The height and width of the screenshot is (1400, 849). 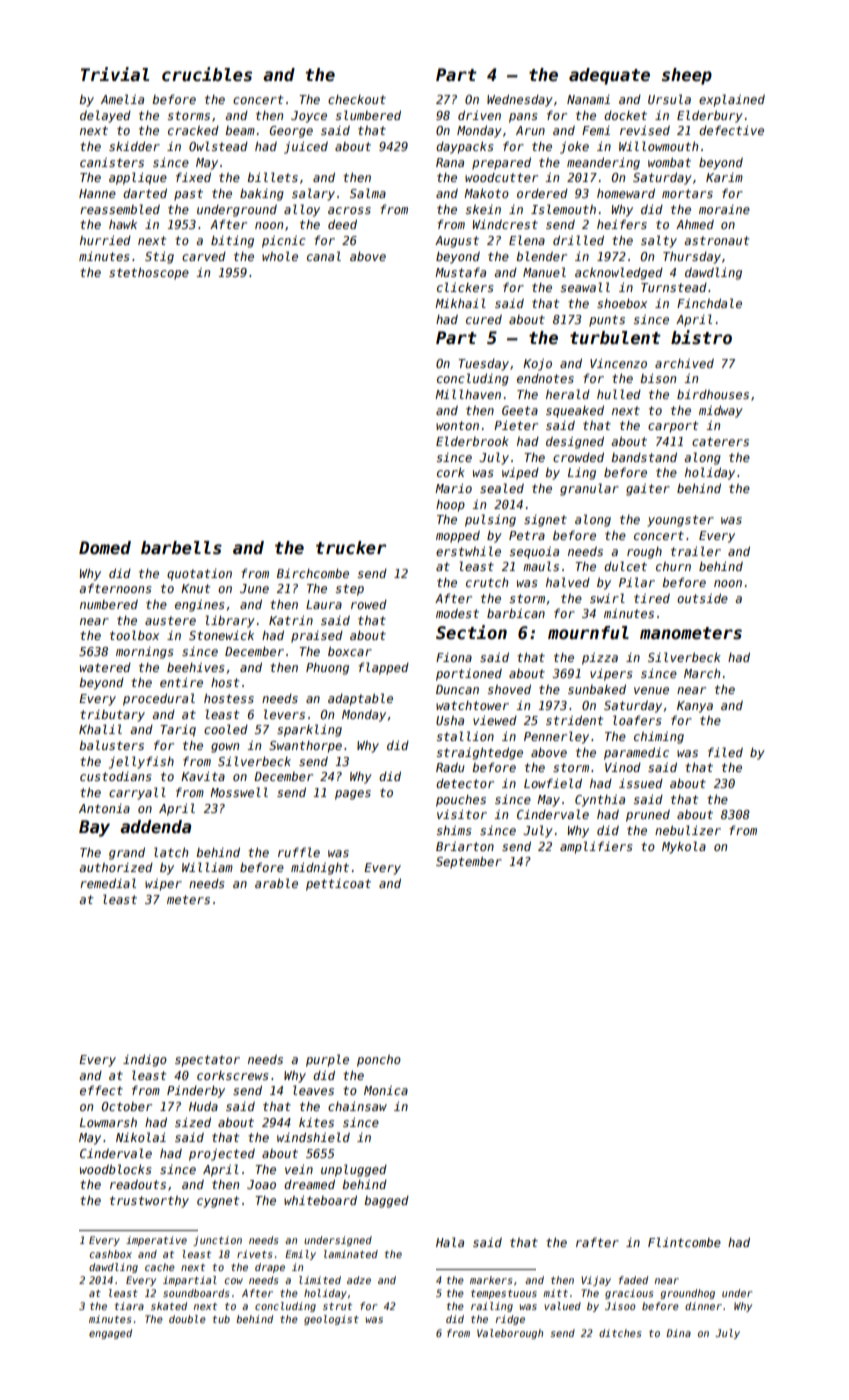 I want to click on explained, so click(x=732, y=100).
